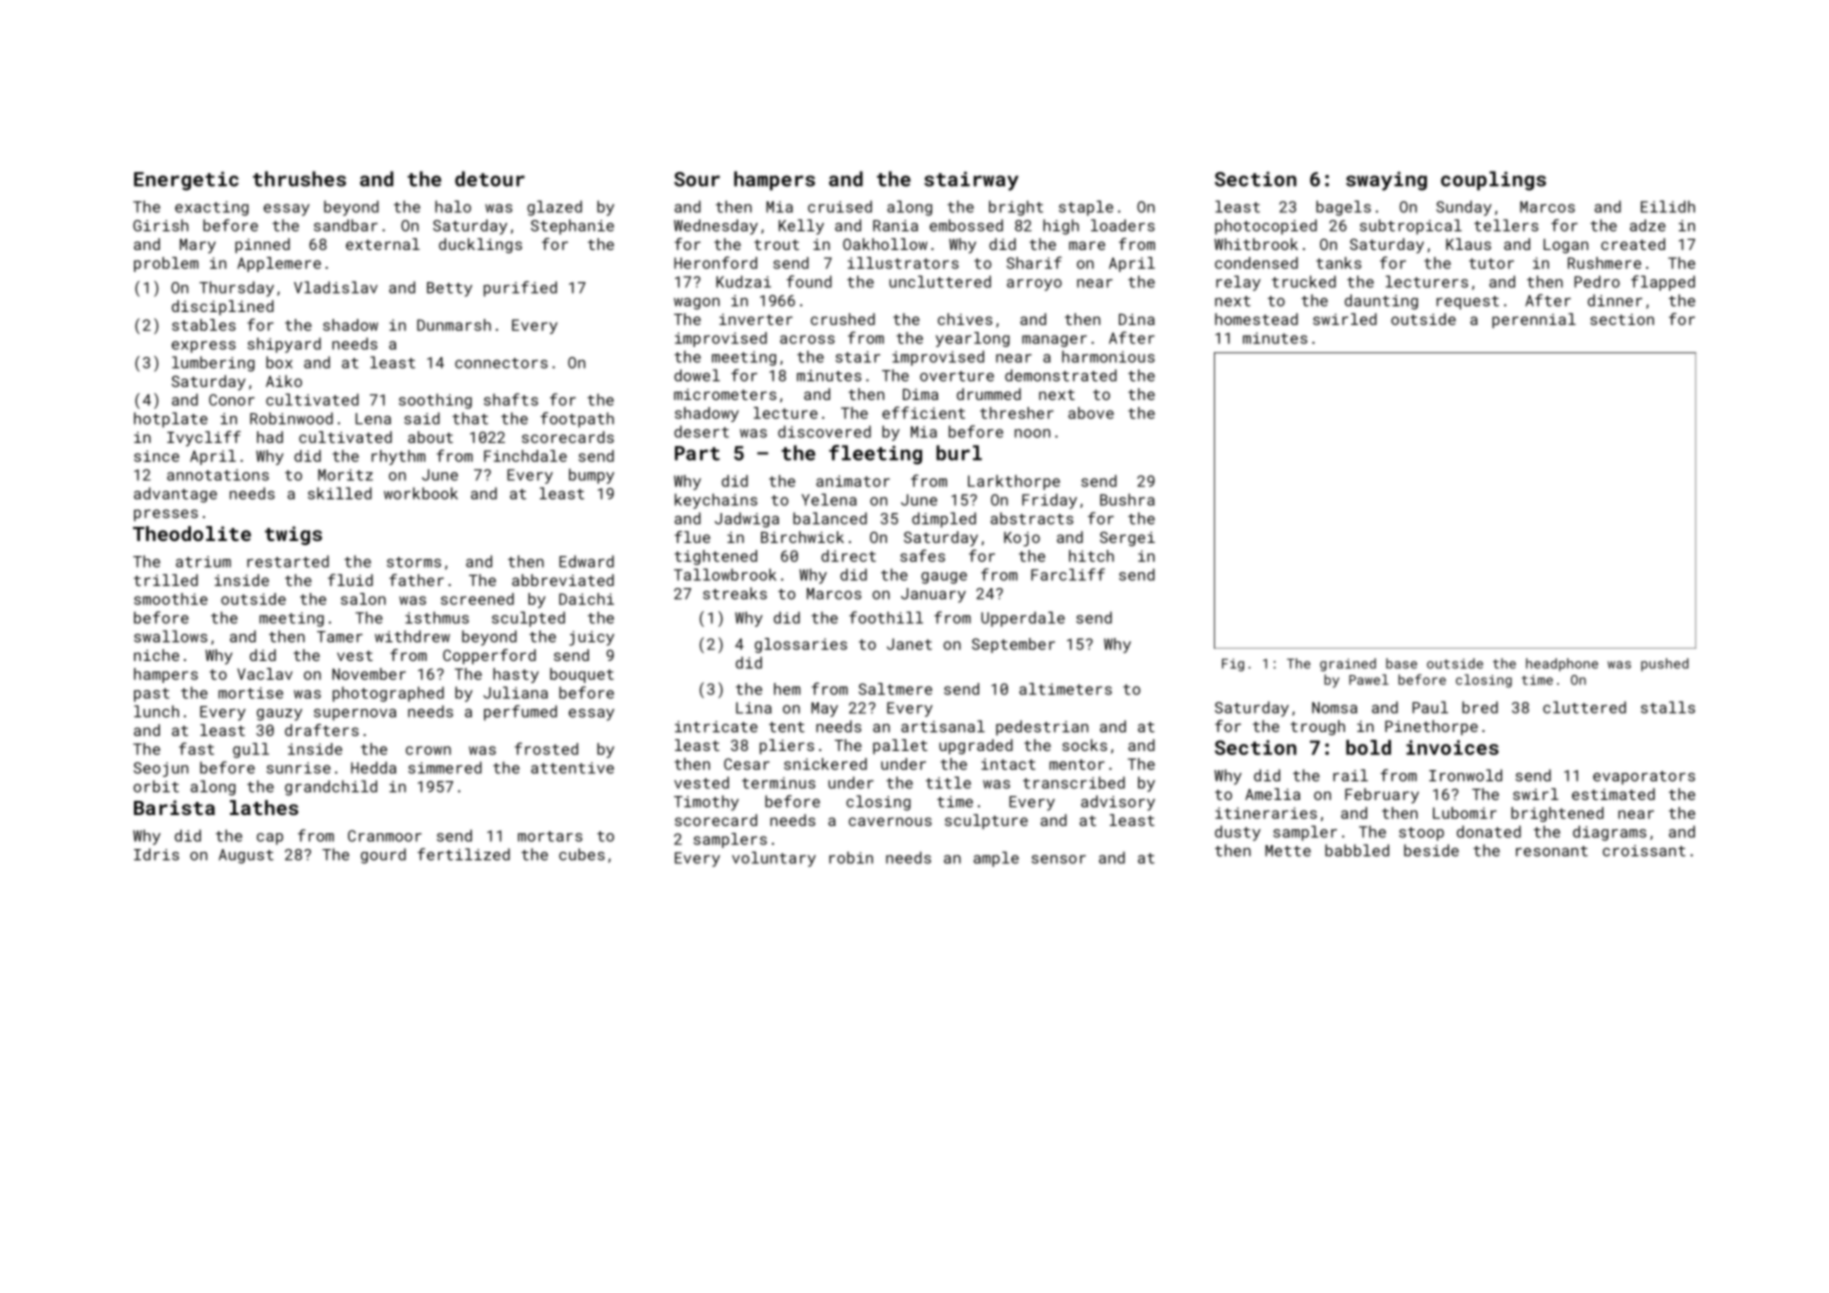 The image size is (1829, 1293). Describe the element at coordinates (251, 750) in the screenshot. I see `gull` at that location.
